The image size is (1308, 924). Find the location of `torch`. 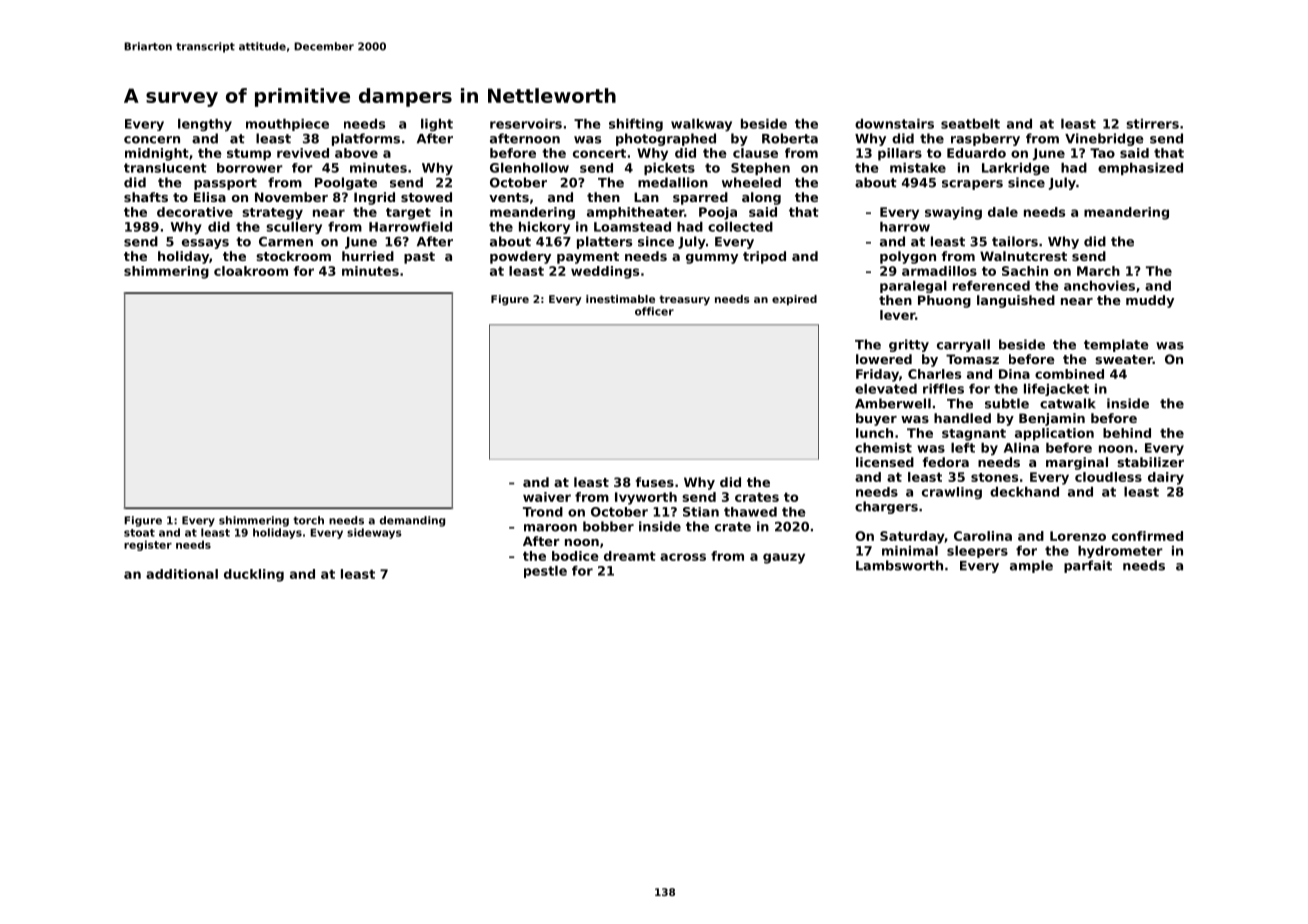

torch is located at coordinates (308, 520).
